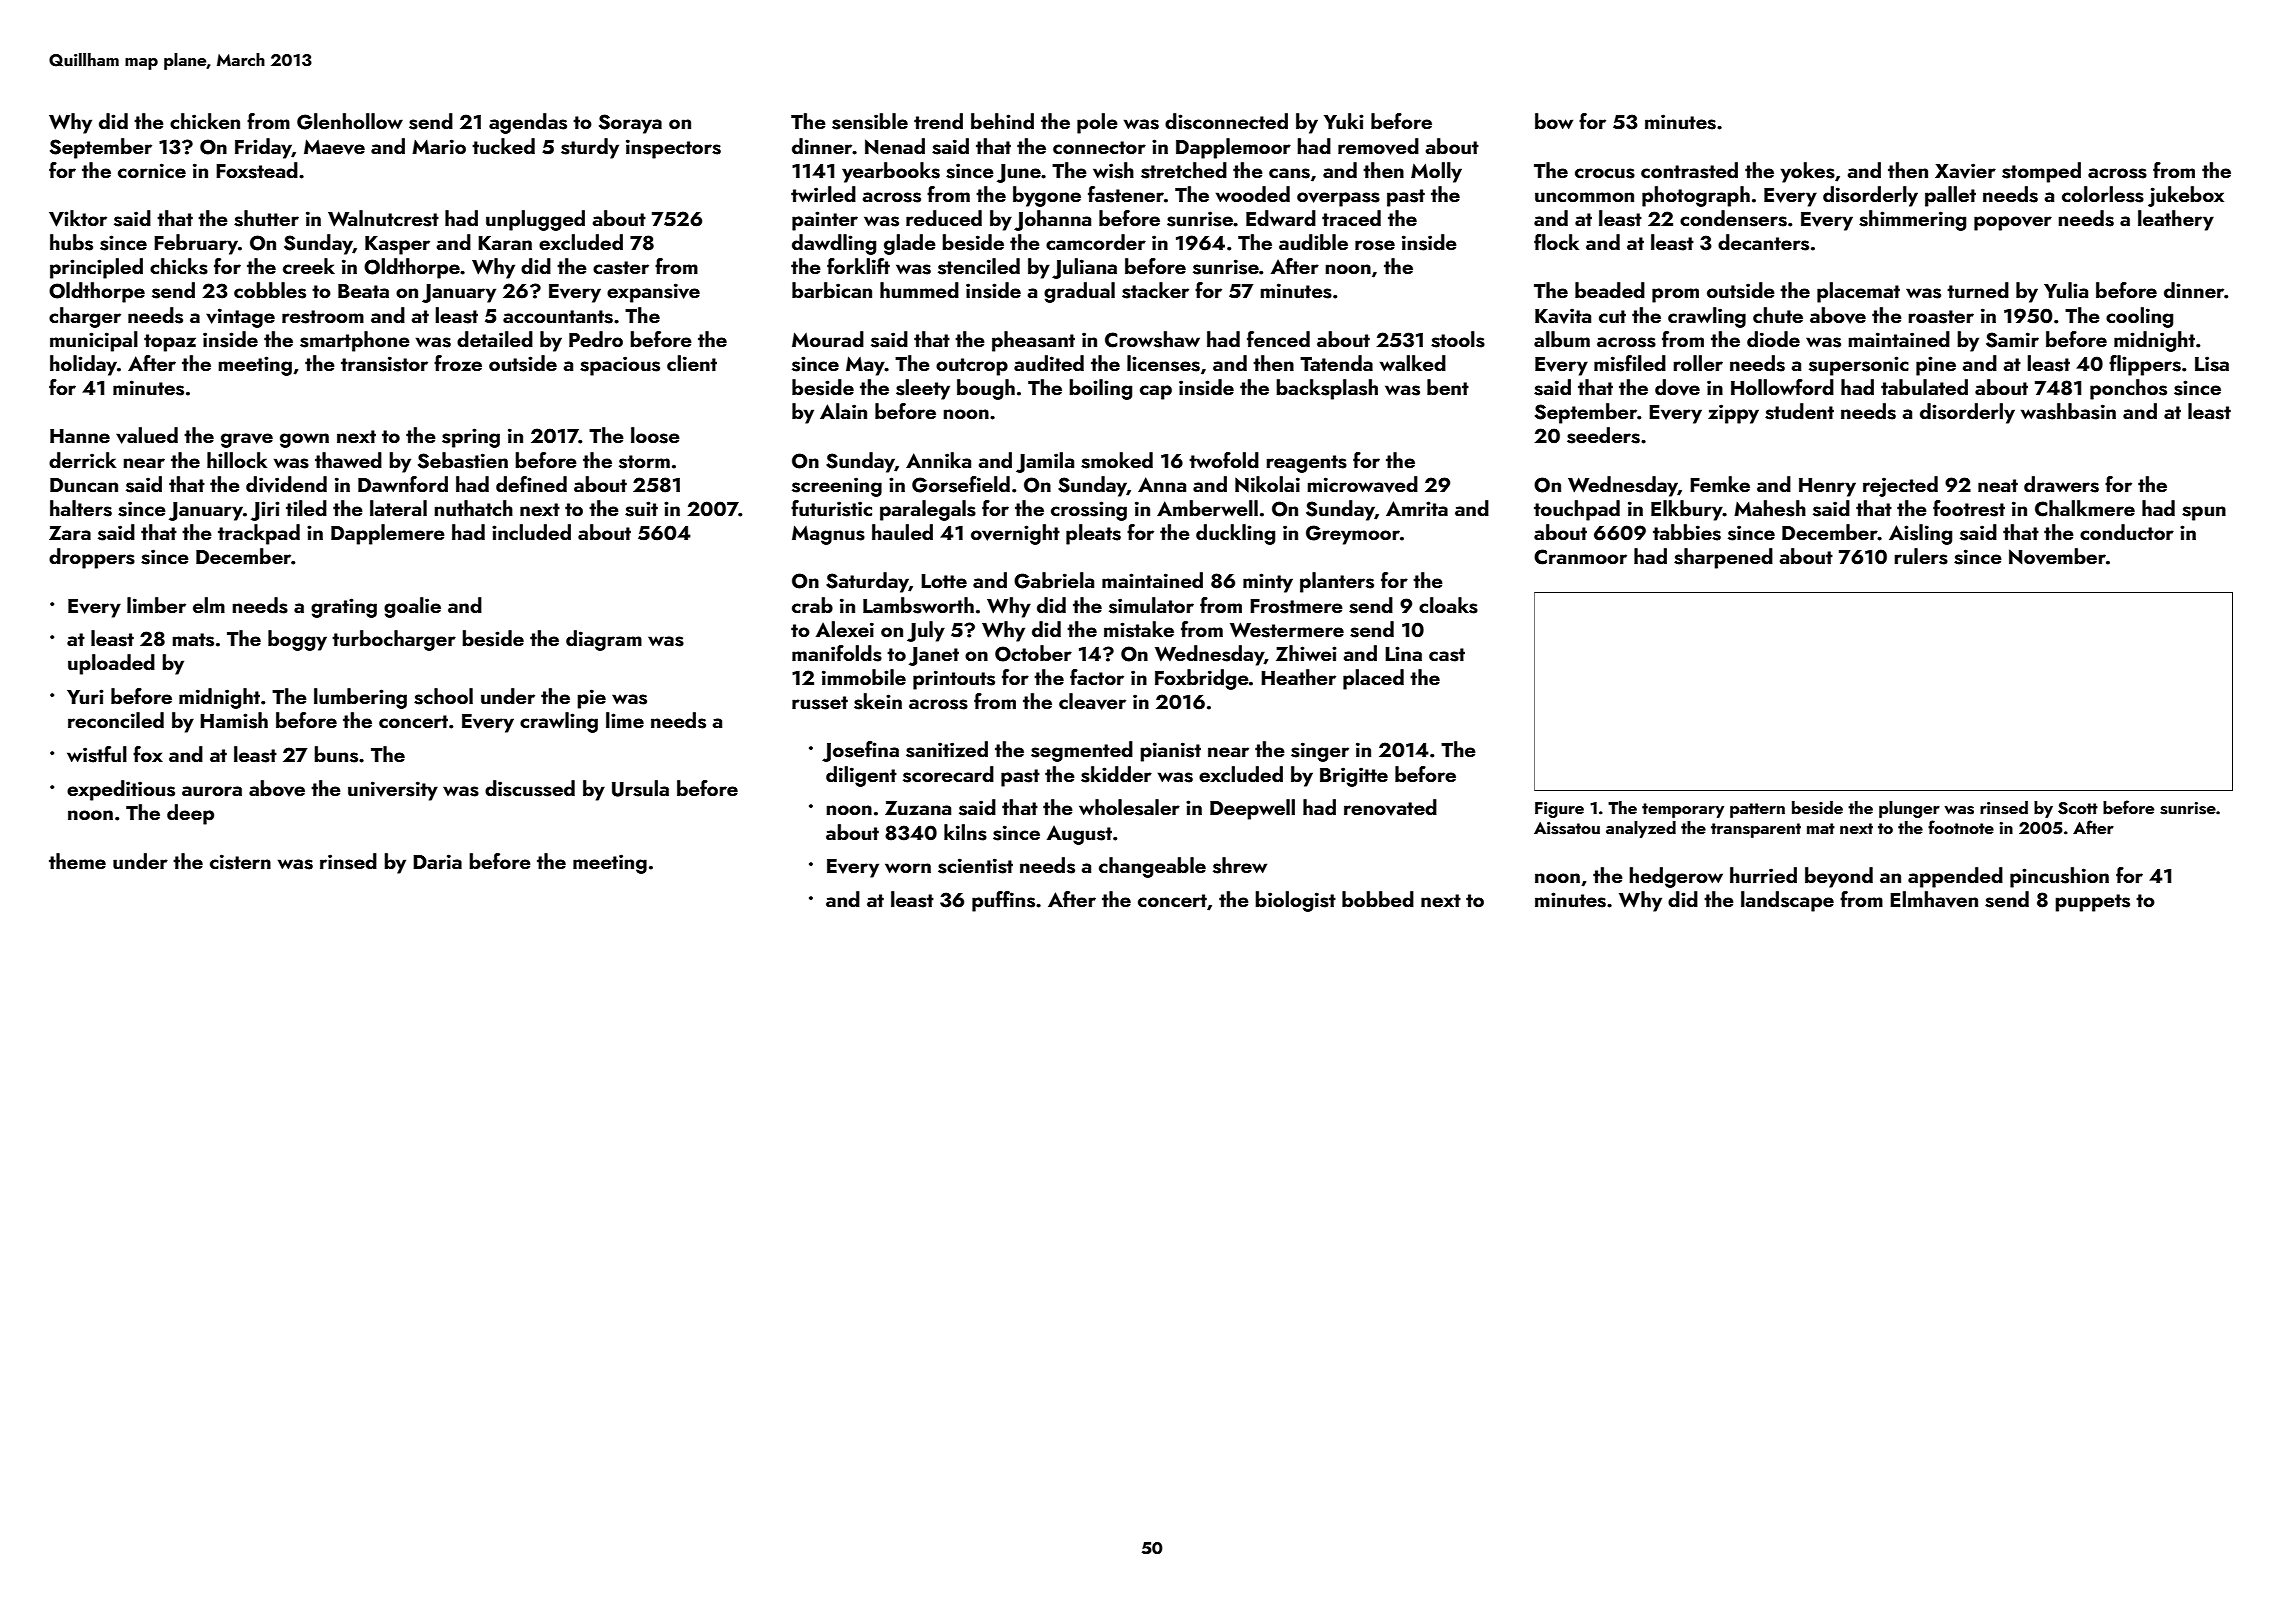  Describe the element at coordinates (2139, 317) in the screenshot. I see `cooling` at that location.
